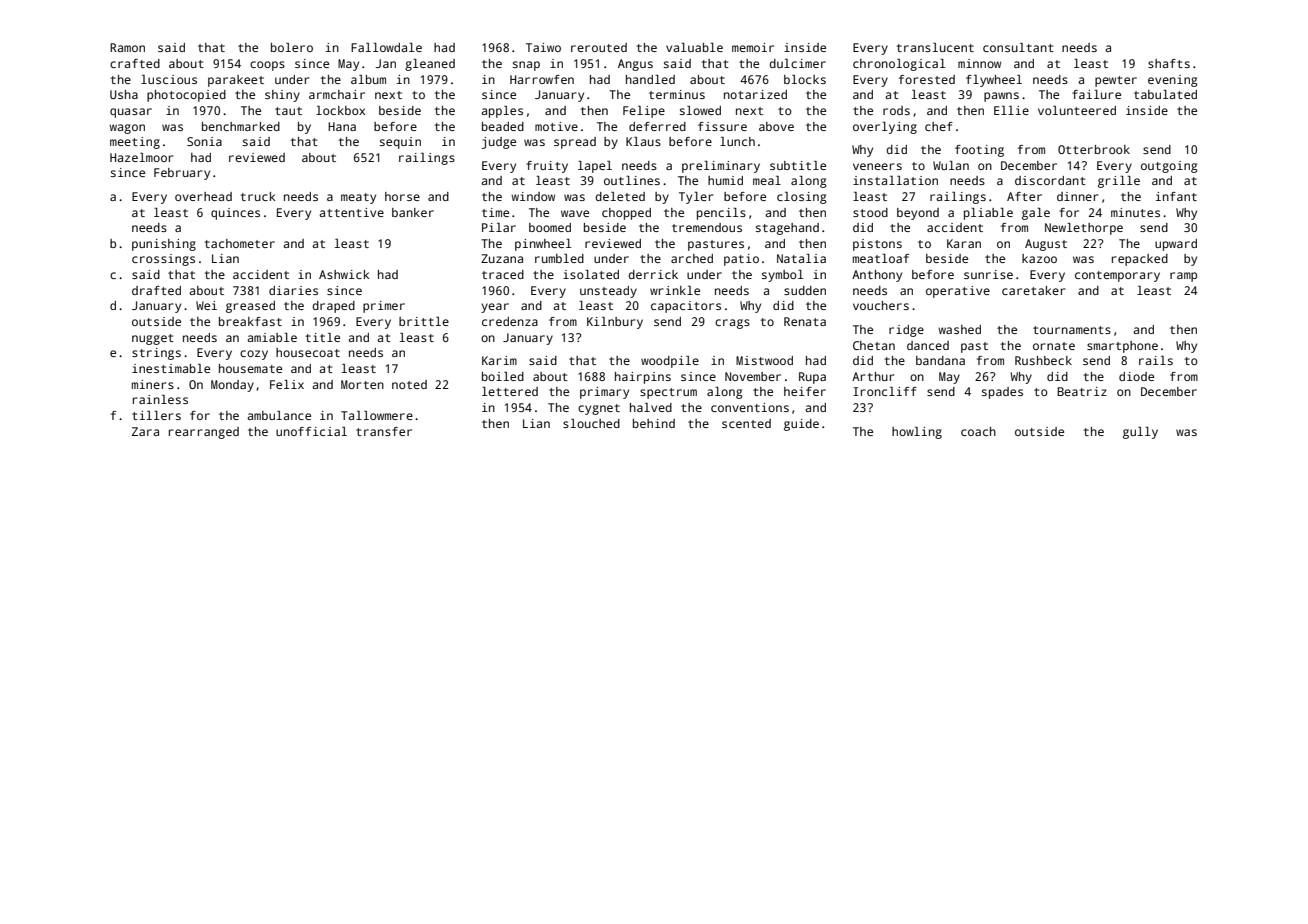 Image resolution: width=1308 pixels, height=924 pixels. What do you see at coordinates (635, 65) in the screenshot?
I see `Angus` at bounding box center [635, 65].
